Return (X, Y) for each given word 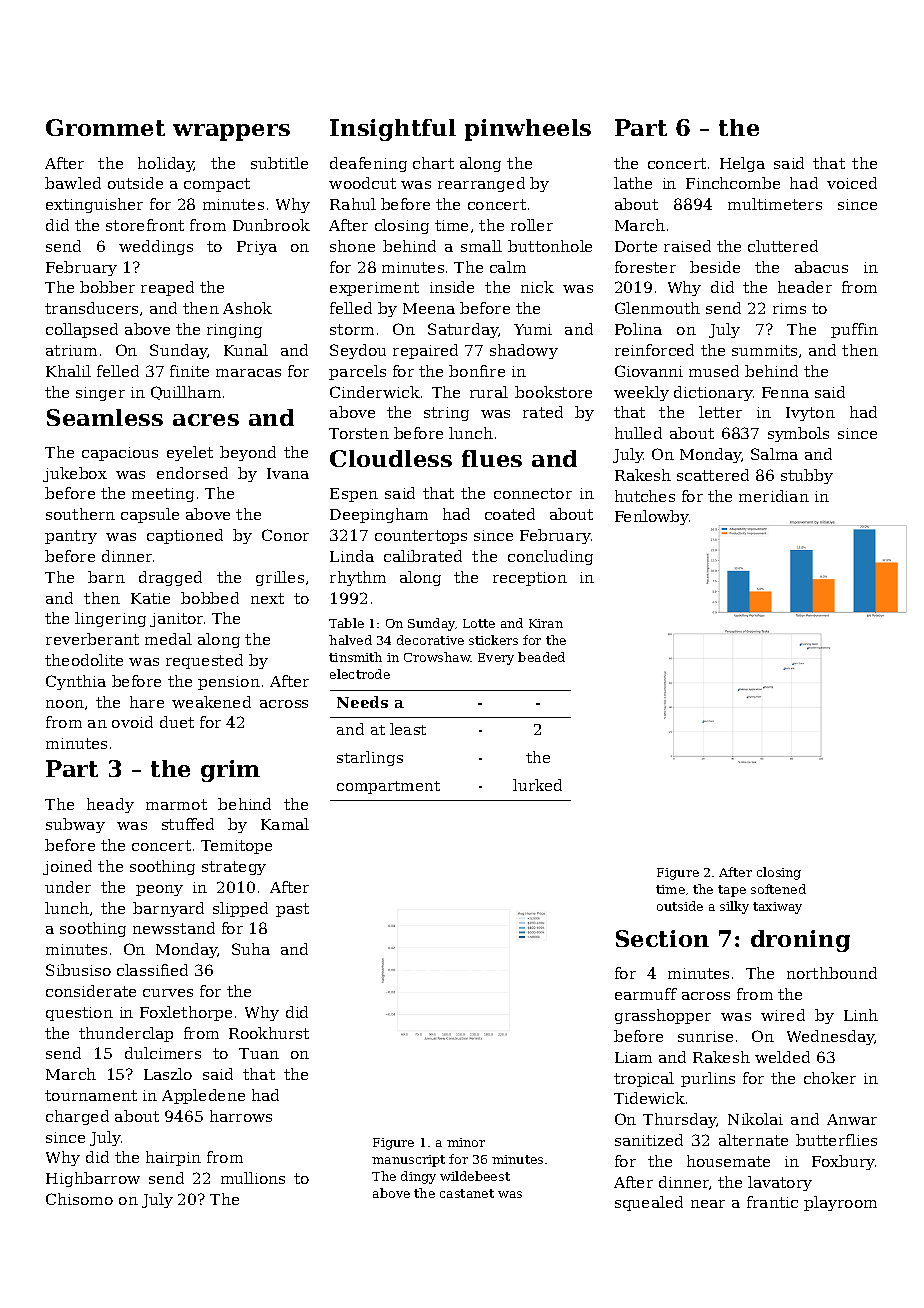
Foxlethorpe (186, 1013)
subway (75, 825)
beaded (541, 657)
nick (537, 287)
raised (687, 246)
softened (778, 889)
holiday (166, 164)
